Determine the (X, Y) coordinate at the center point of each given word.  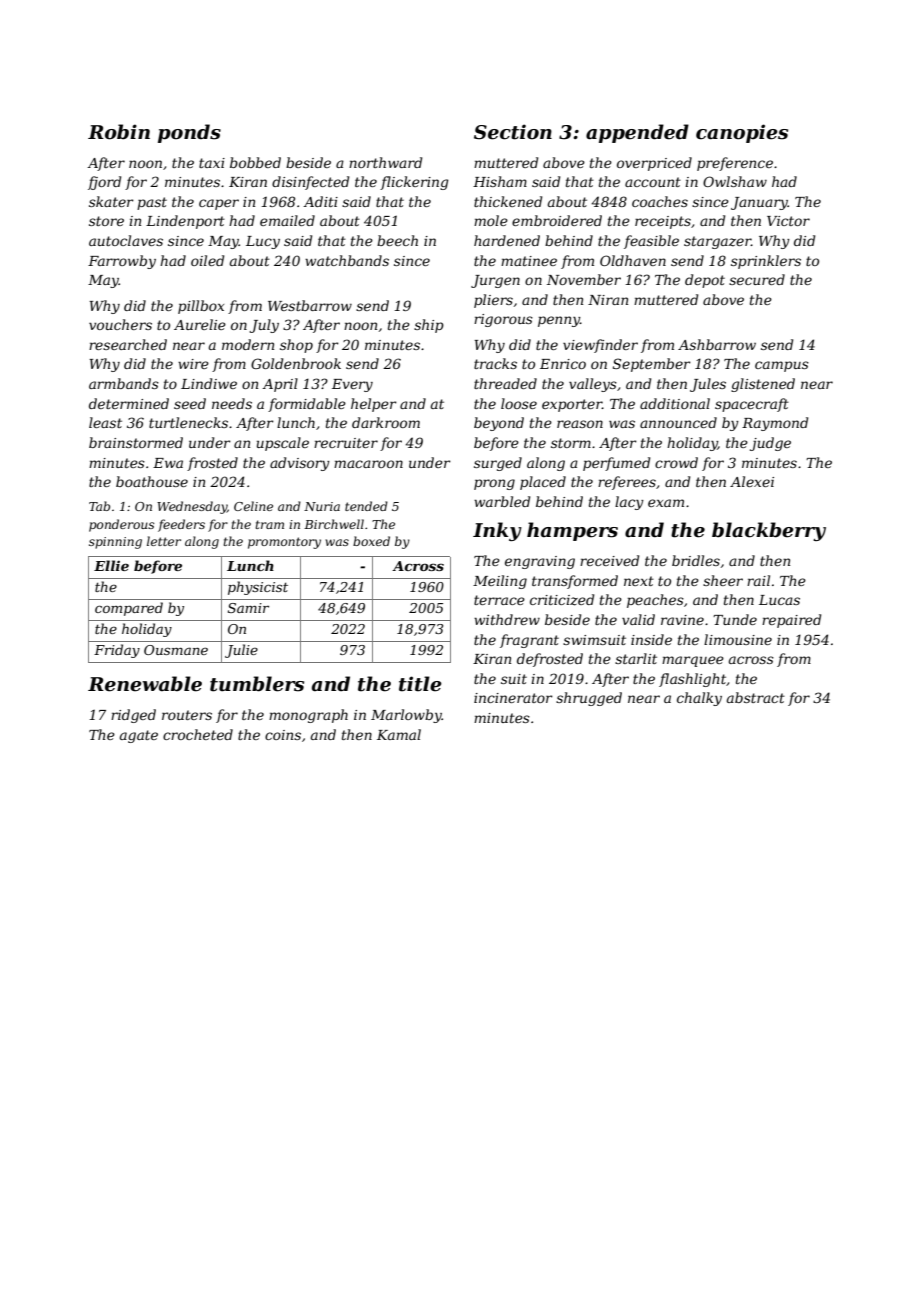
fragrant (529, 641)
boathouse (152, 481)
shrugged (589, 699)
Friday (117, 651)
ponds (189, 133)
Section (513, 132)
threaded (505, 383)
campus (782, 366)
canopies (742, 133)
